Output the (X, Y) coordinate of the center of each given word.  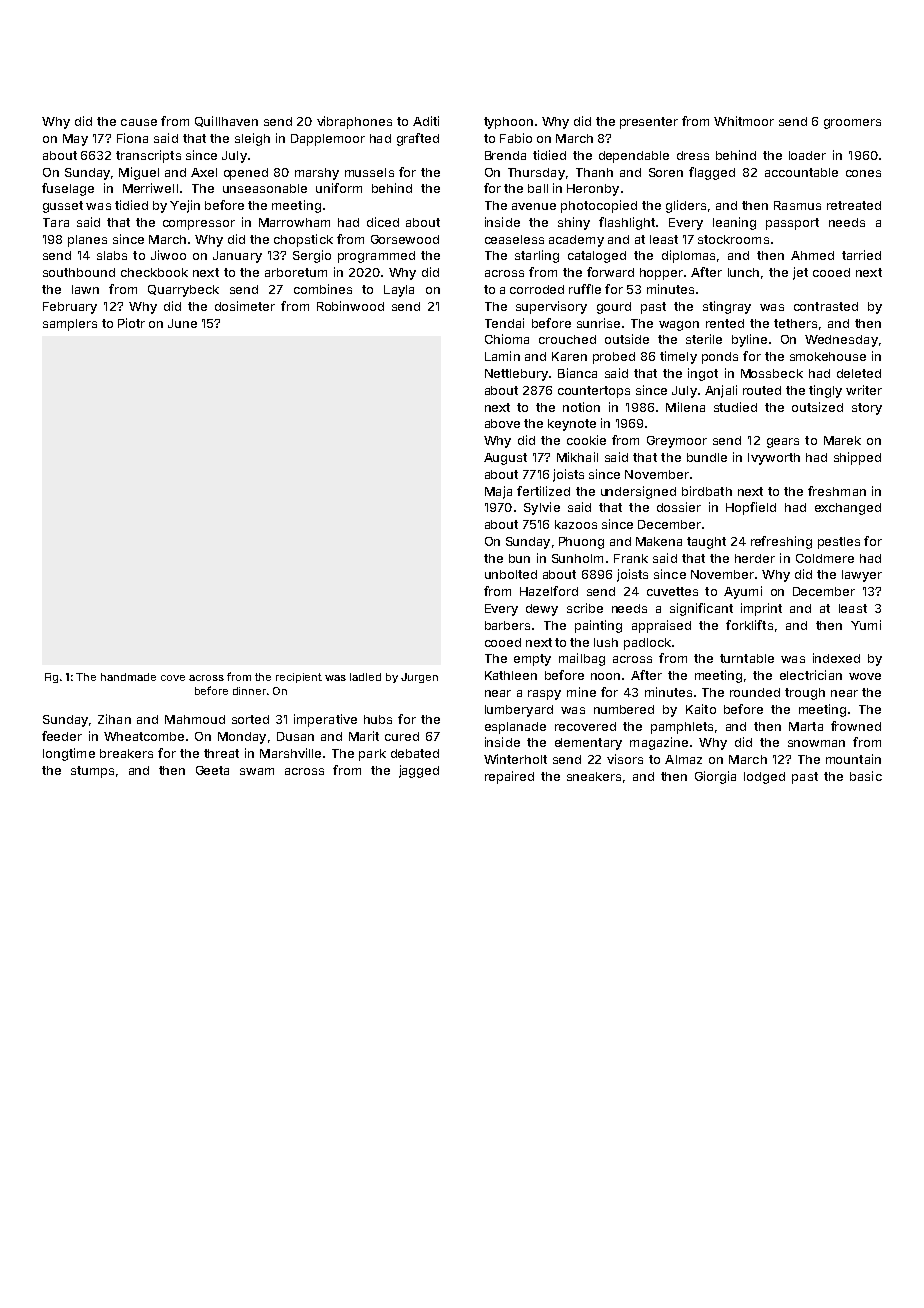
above (502, 423)
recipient (299, 678)
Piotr (131, 323)
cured (402, 736)
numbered (624, 709)
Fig (51, 678)
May (75, 140)
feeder (62, 736)
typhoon (508, 123)
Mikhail (577, 457)
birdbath (707, 491)
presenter (649, 123)
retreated (854, 205)
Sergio (312, 256)
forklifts (749, 625)
